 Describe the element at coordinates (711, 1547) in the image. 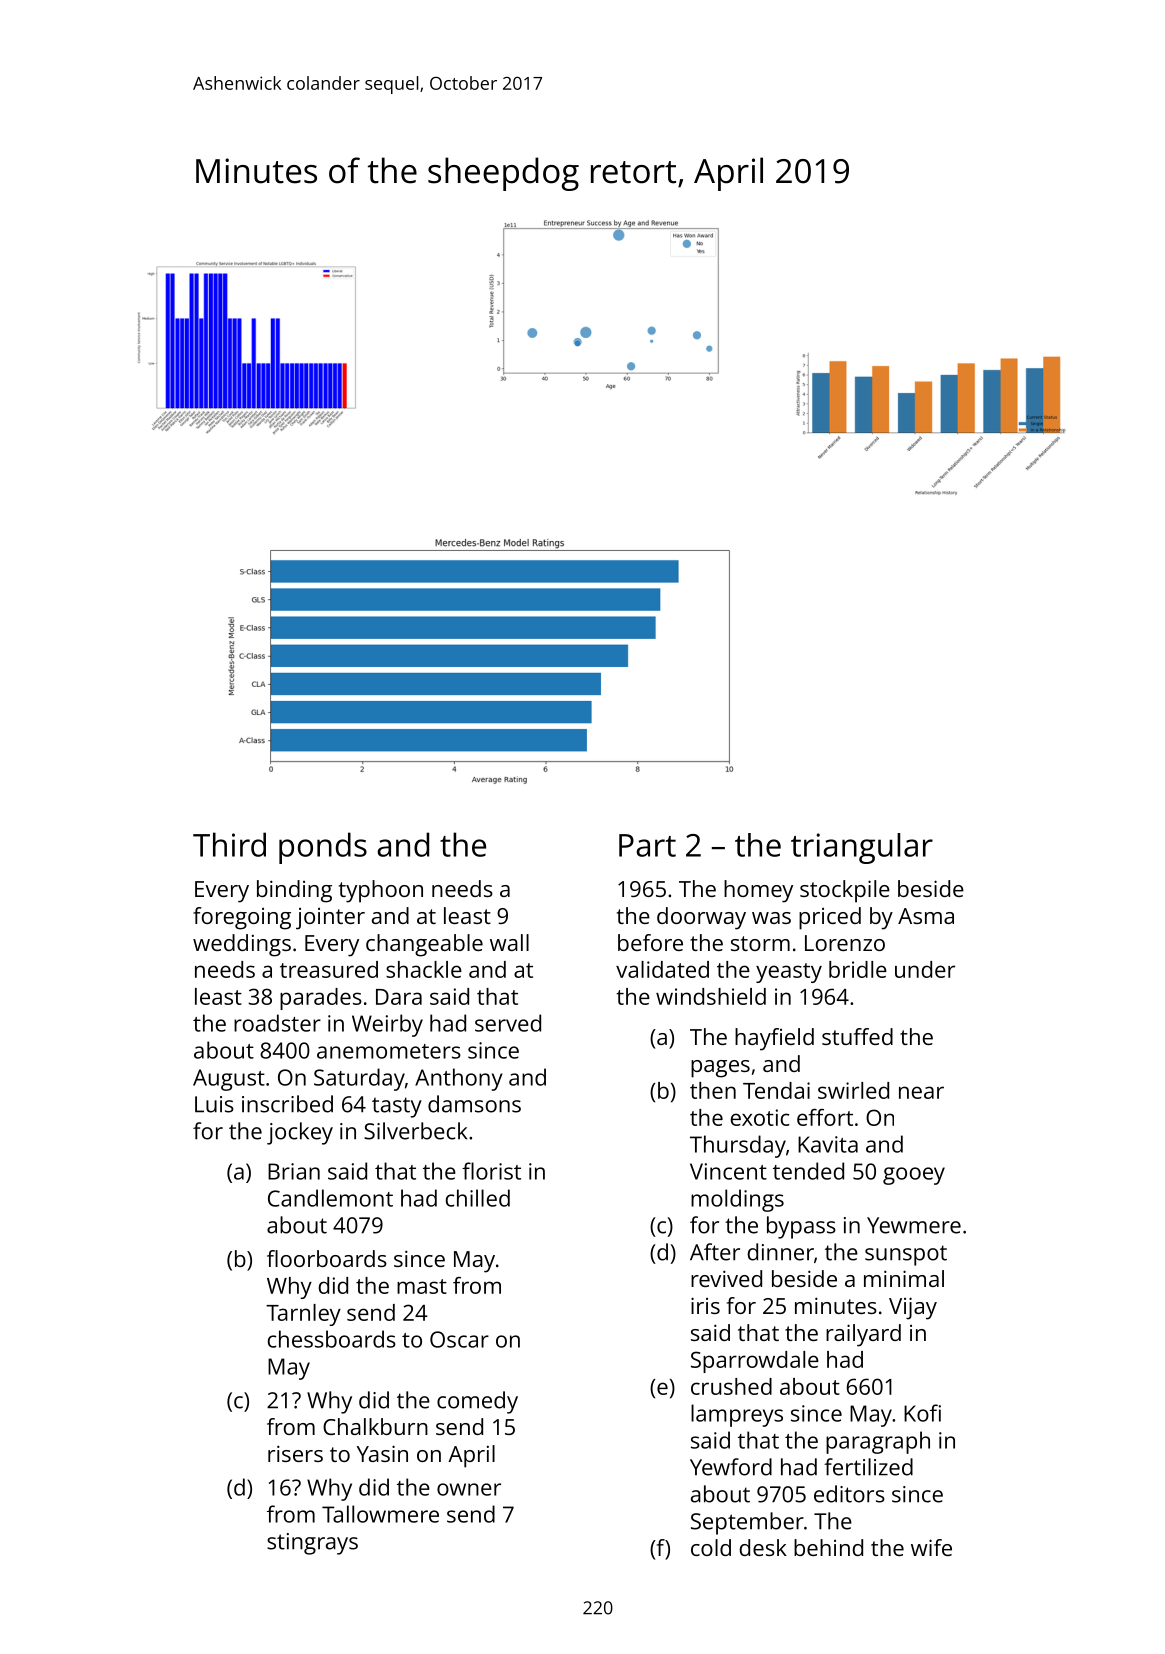

I see `cold` at that location.
